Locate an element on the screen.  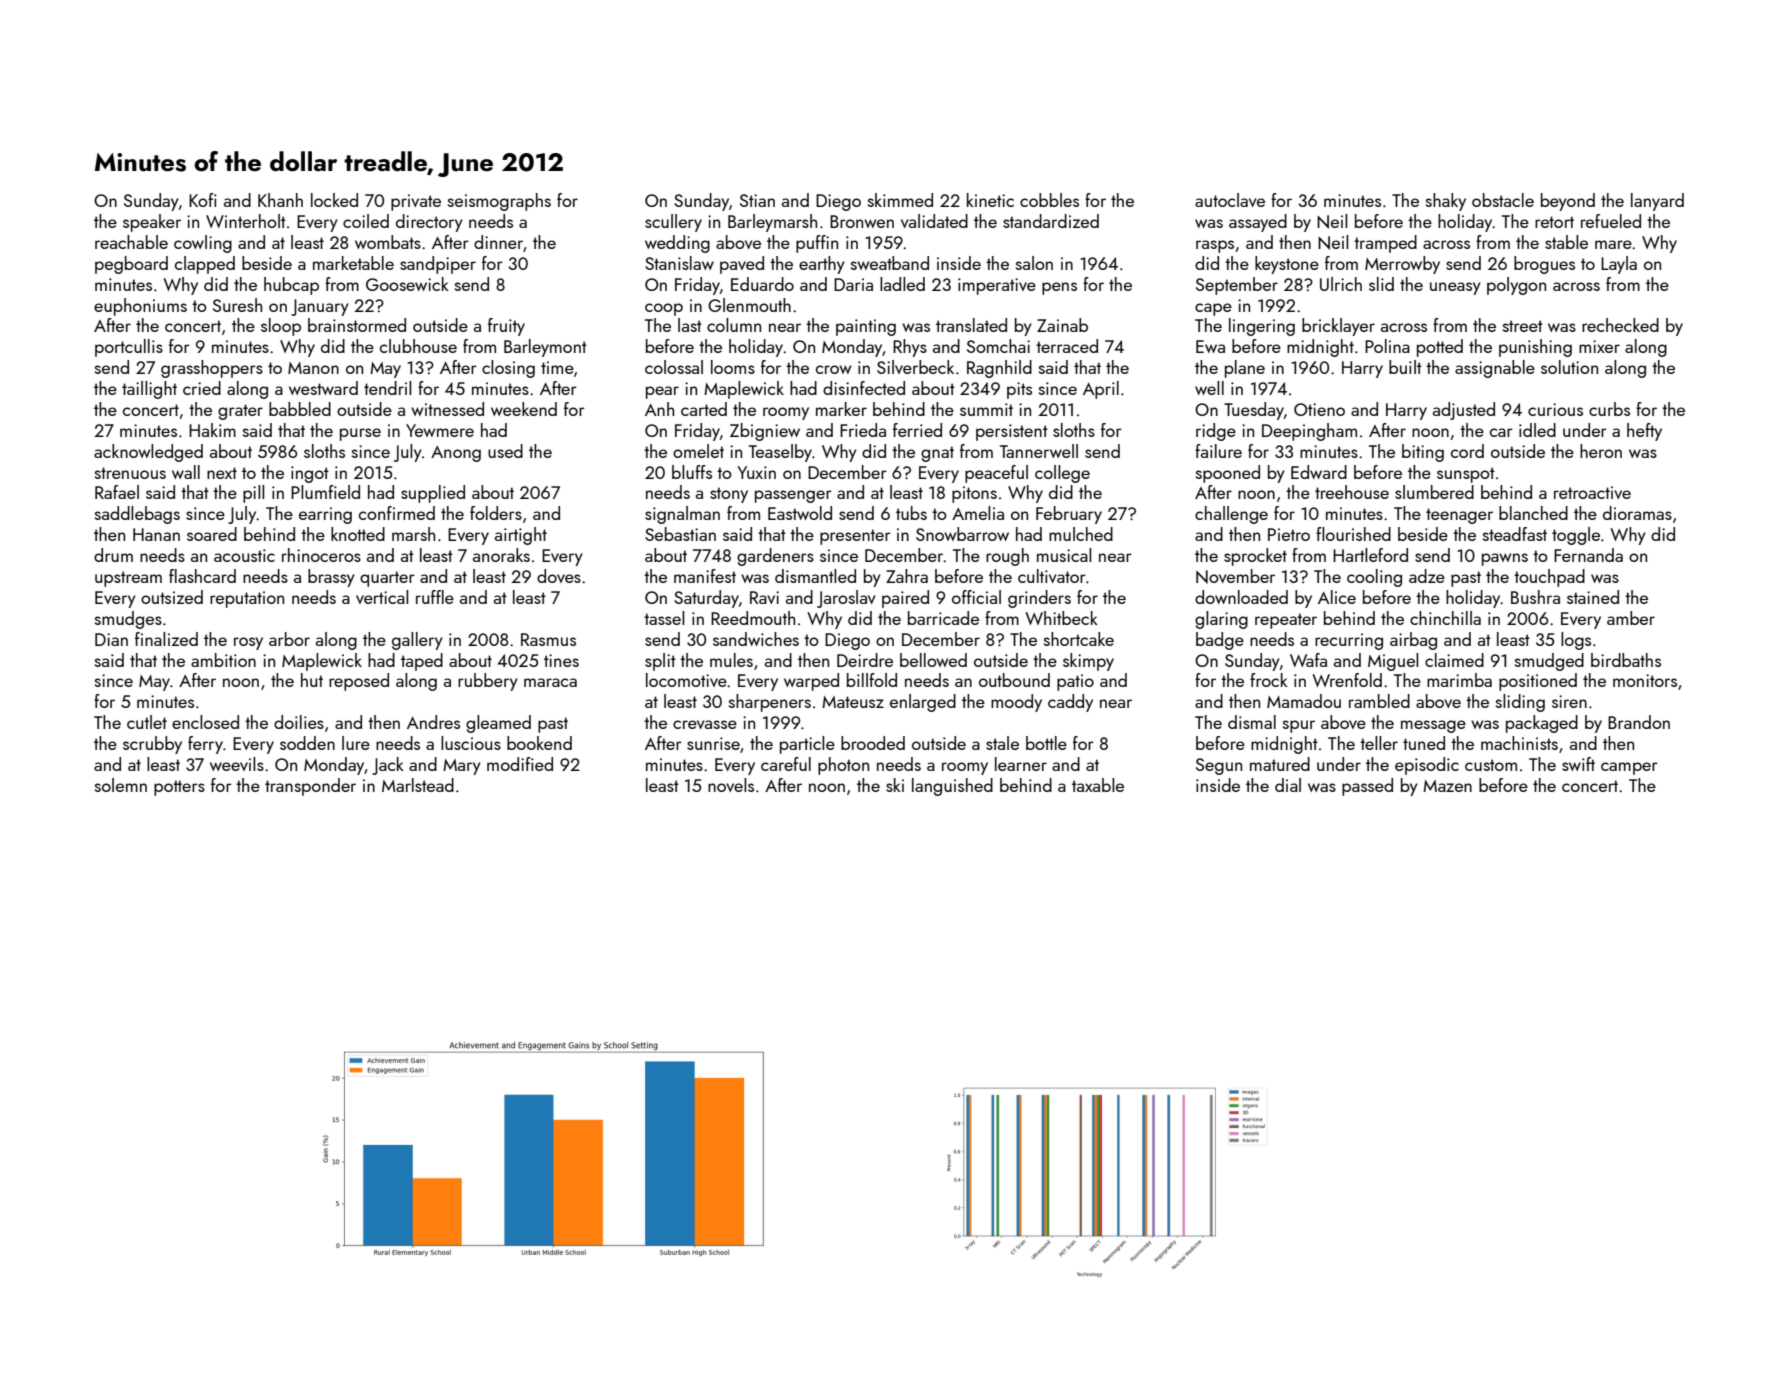
languished is located at coordinates (952, 787).
